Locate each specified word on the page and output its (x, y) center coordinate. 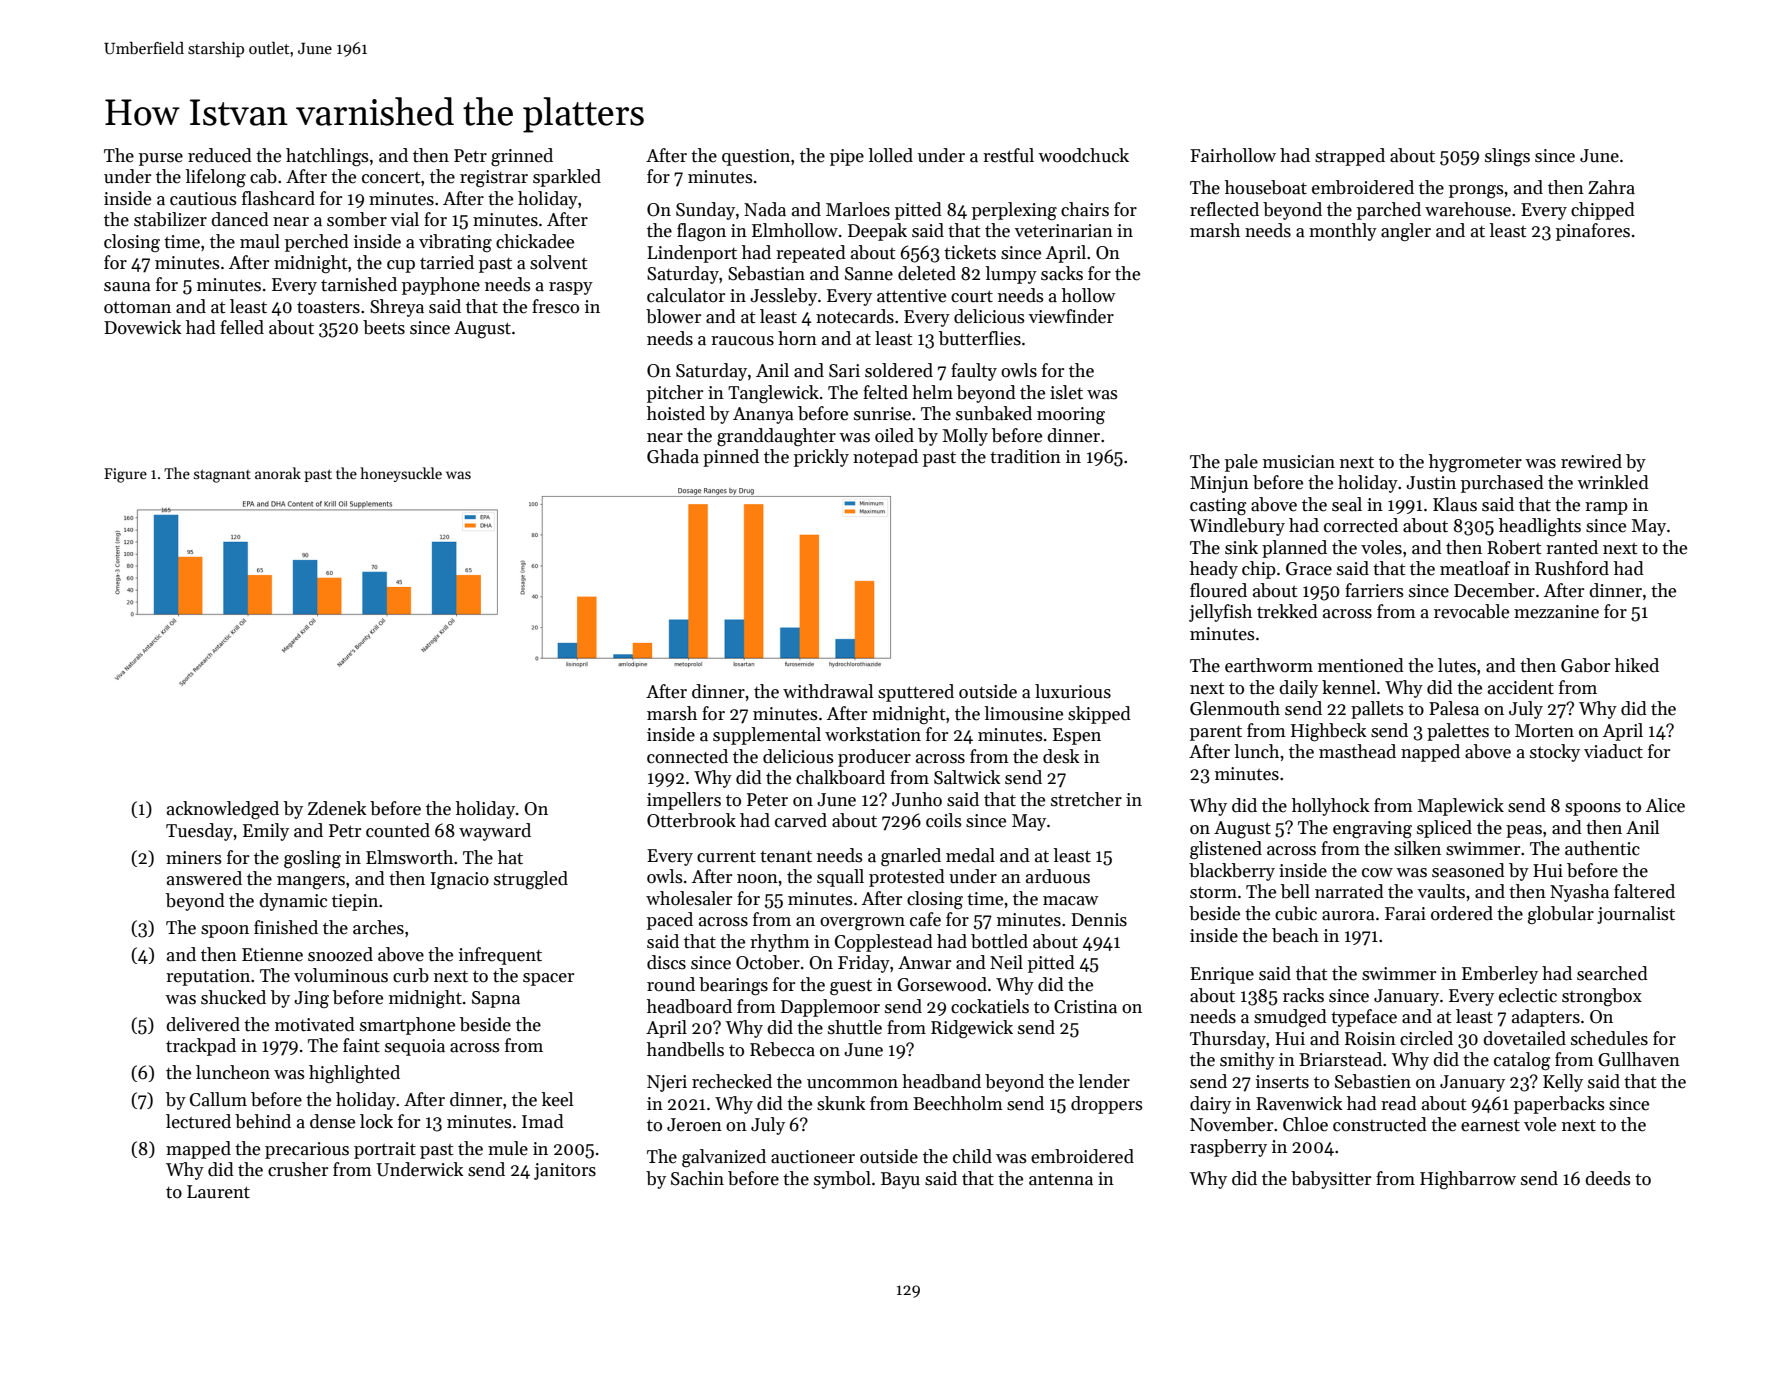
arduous (1058, 876)
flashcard (278, 198)
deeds (1608, 1178)
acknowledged (223, 810)
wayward (495, 832)
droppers (1107, 1105)
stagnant (222, 476)
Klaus (1455, 504)
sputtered (916, 693)
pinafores (1593, 232)
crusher (298, 1169)
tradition (1025, 456)
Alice (1665, 805)
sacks (1062, 273)
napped (1430, 753)
